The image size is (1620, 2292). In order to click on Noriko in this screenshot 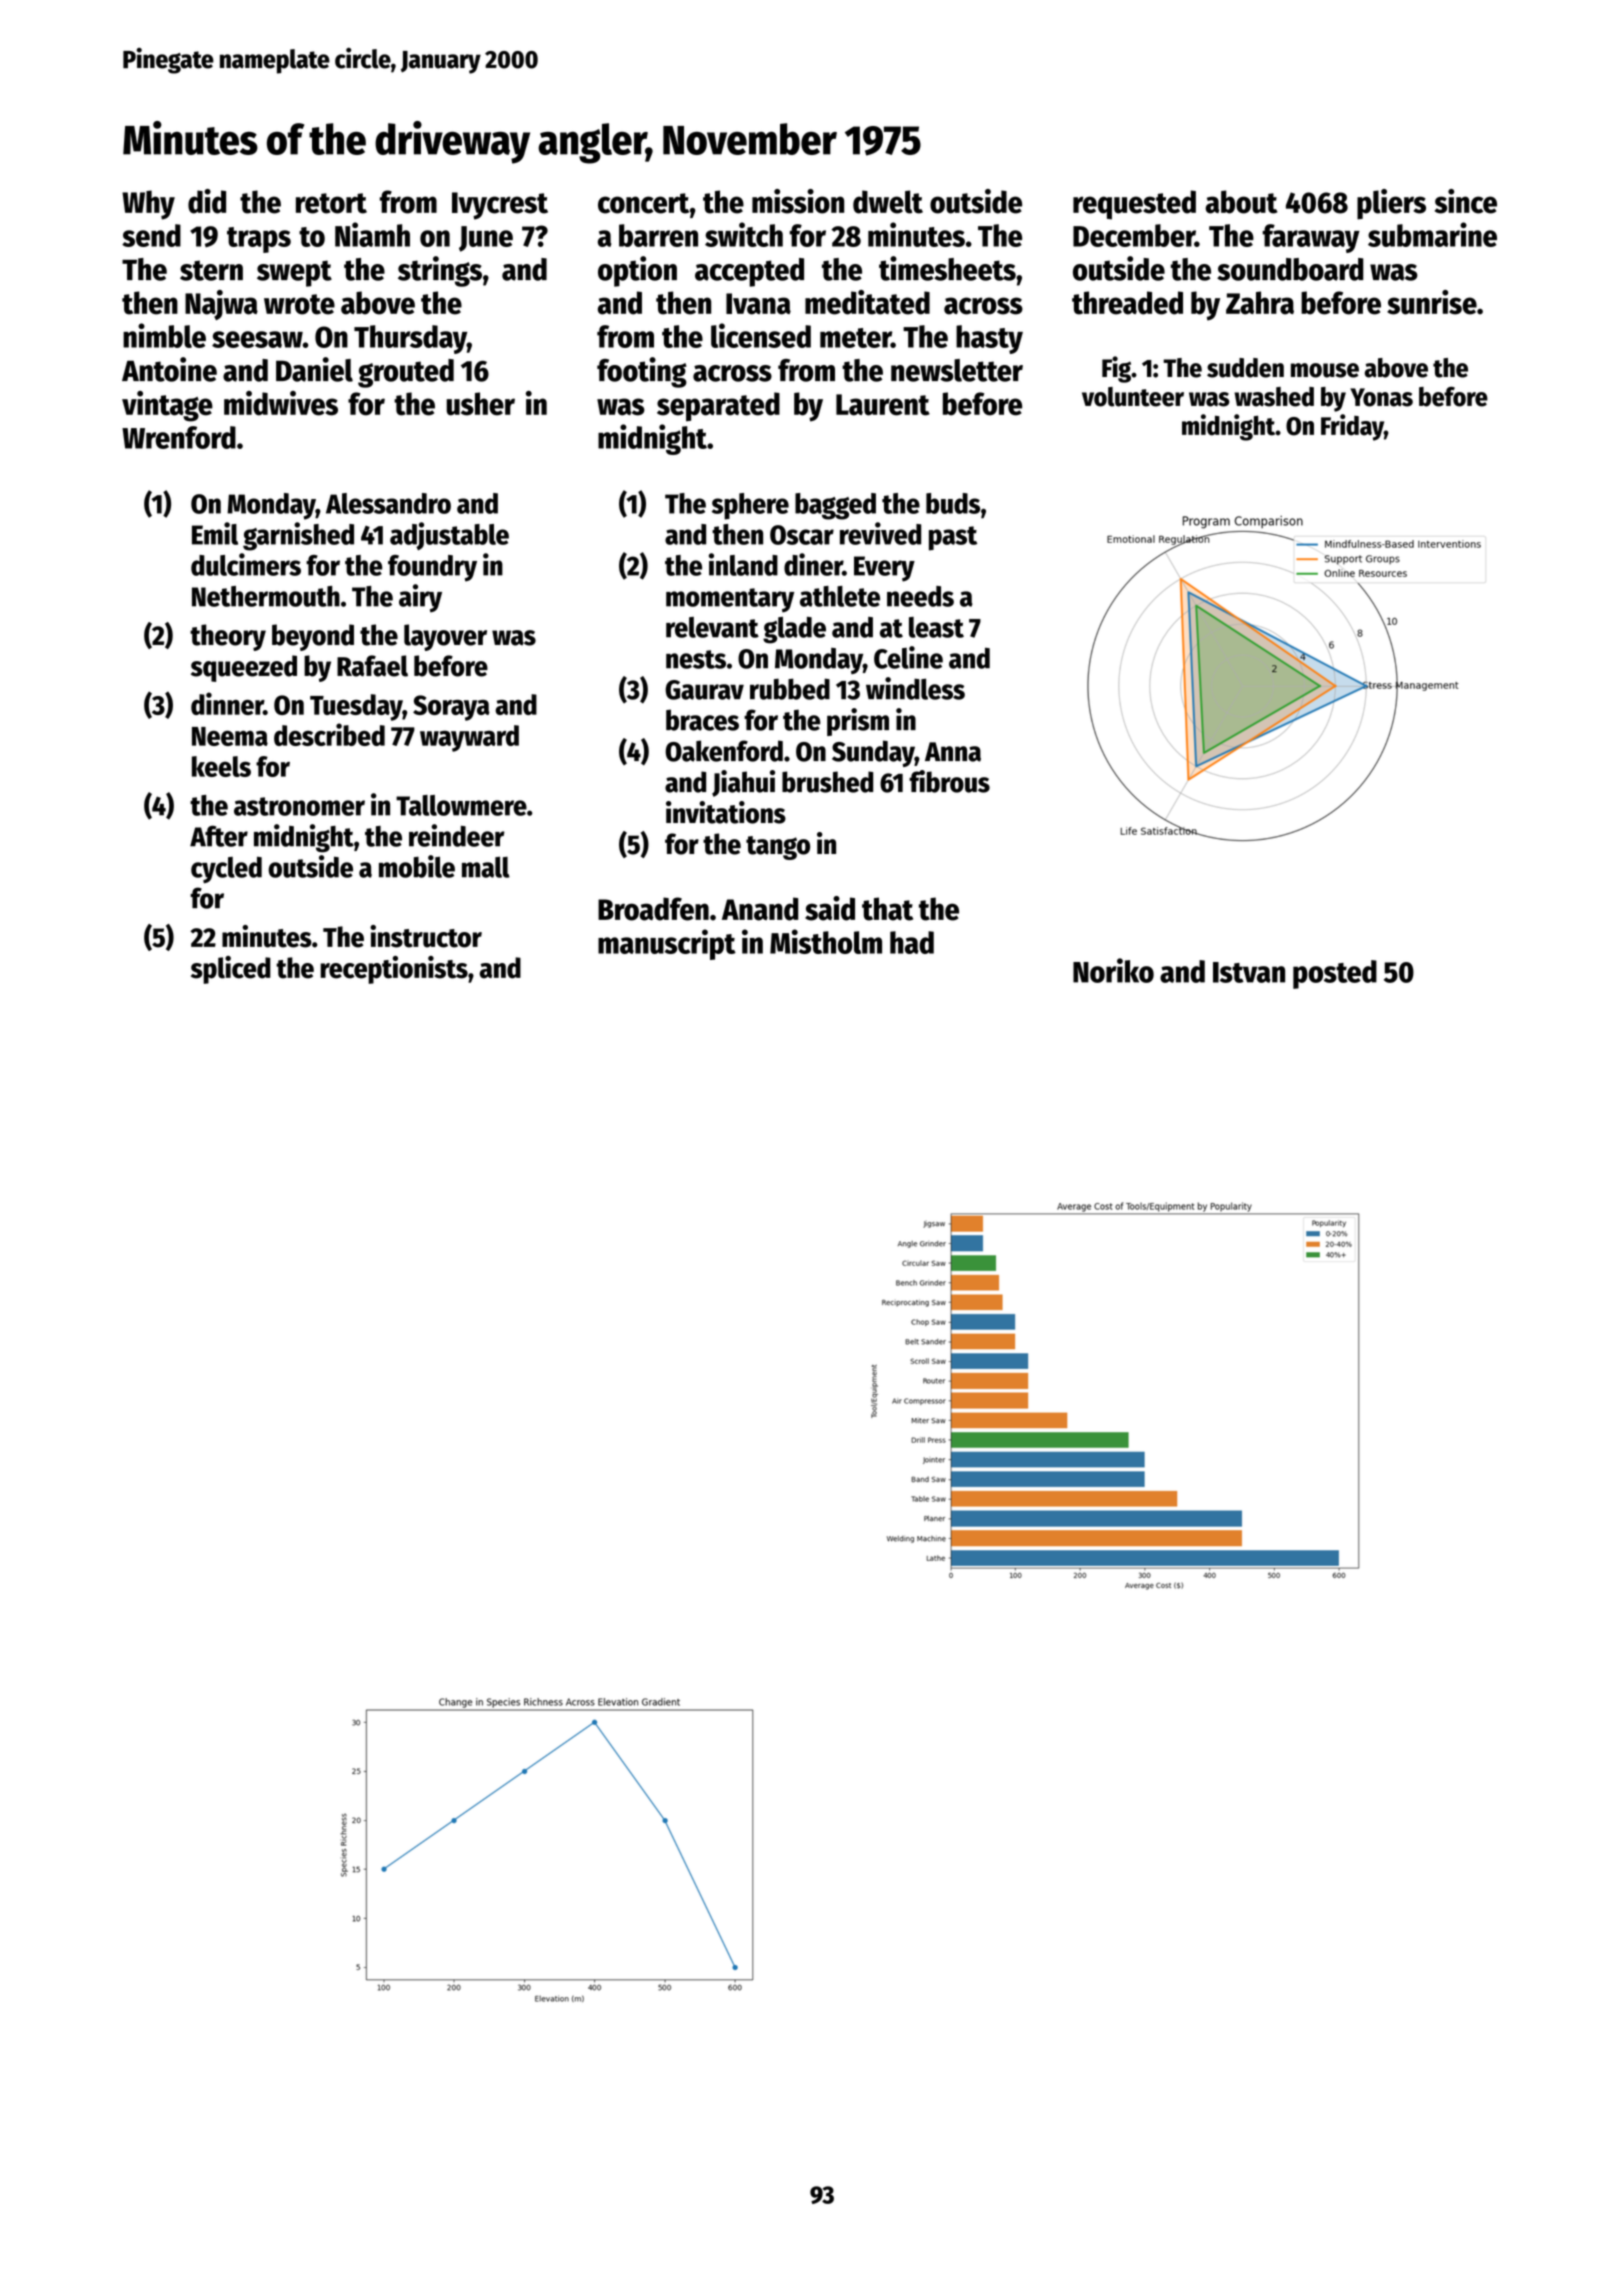, I will do `click(1113, 970)`.
